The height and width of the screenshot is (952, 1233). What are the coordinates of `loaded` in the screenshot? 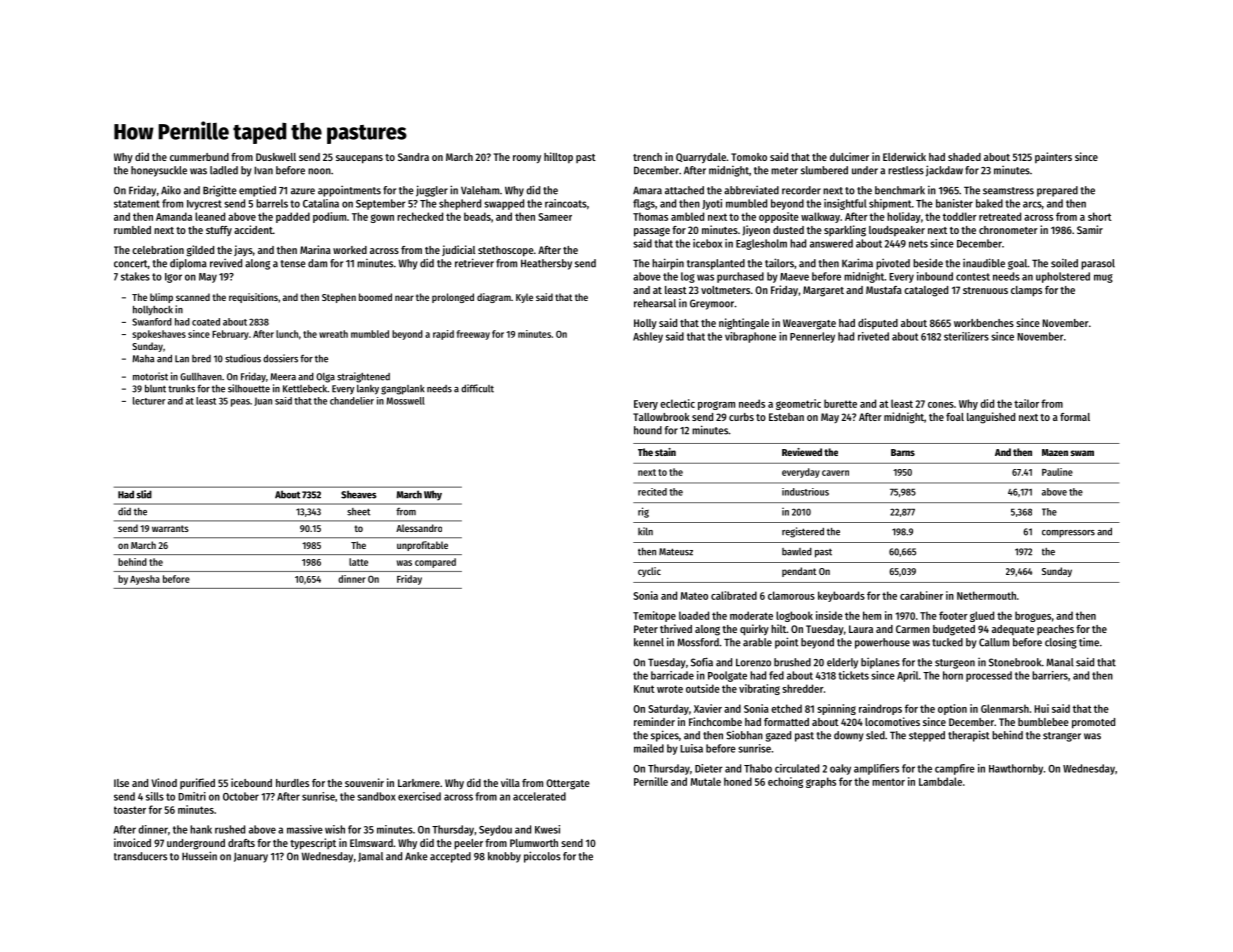 It's located at (694, 615).
